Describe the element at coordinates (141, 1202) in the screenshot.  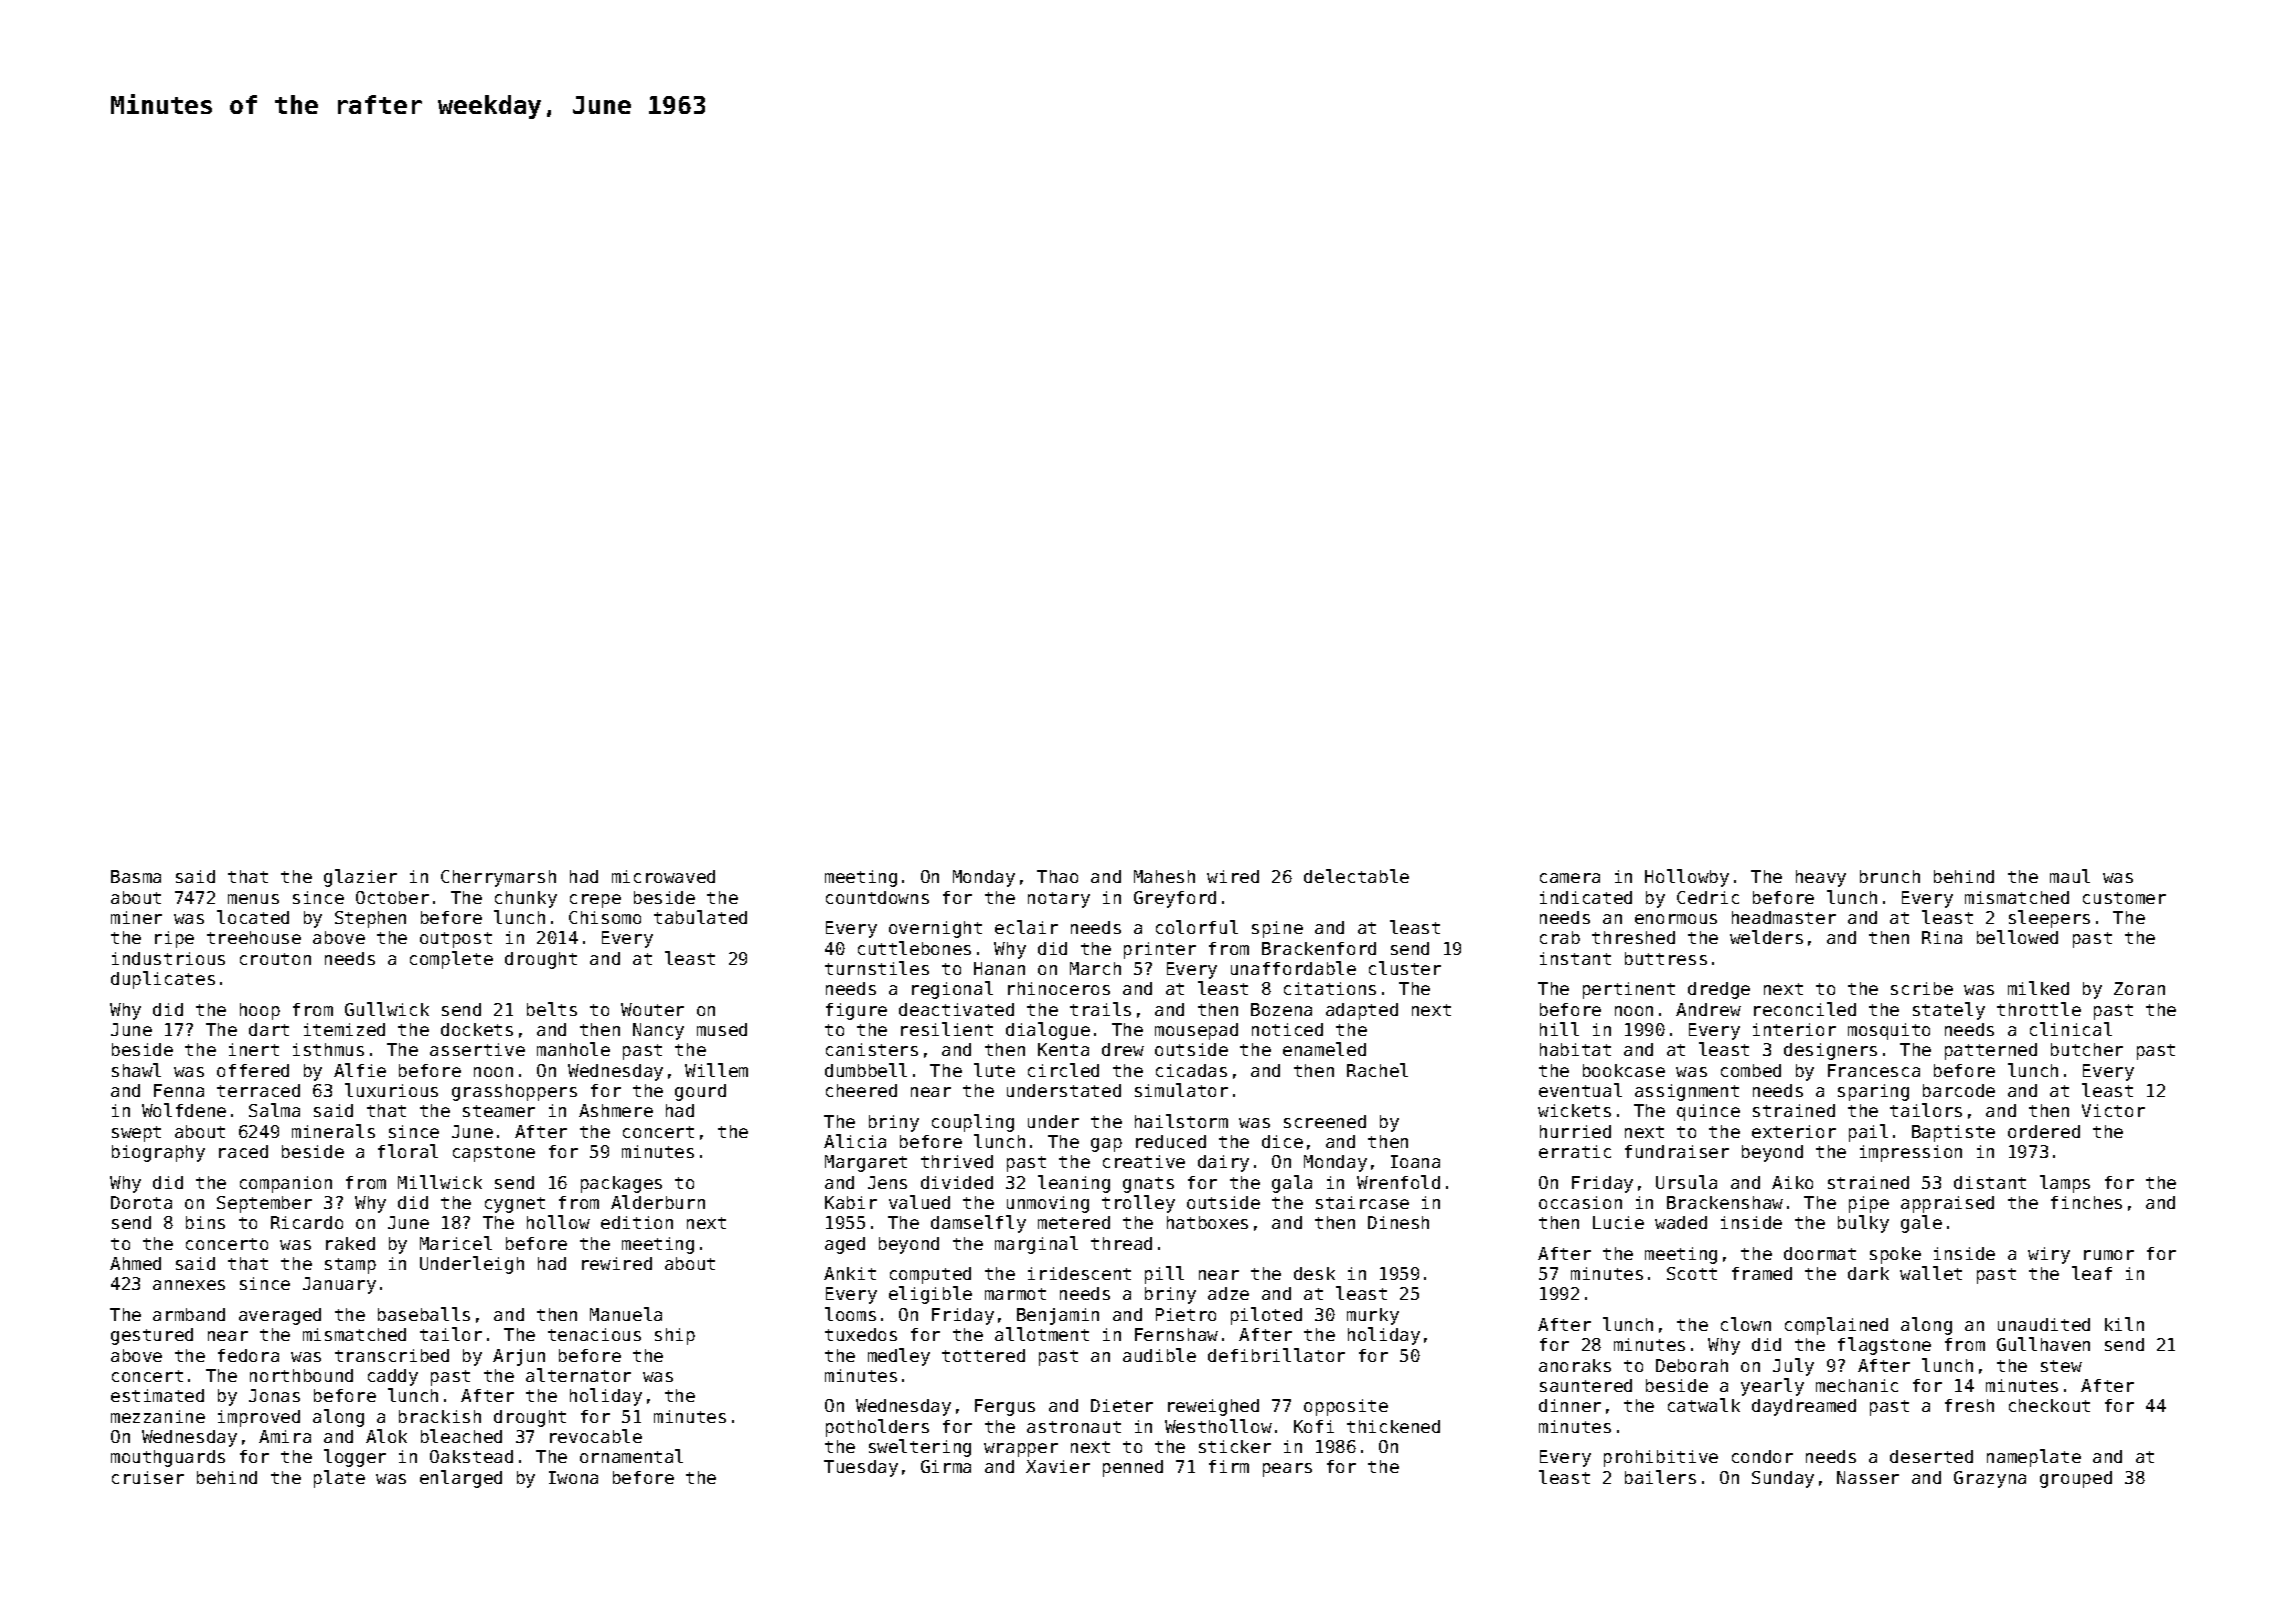
I see `Dorota` at that location.
